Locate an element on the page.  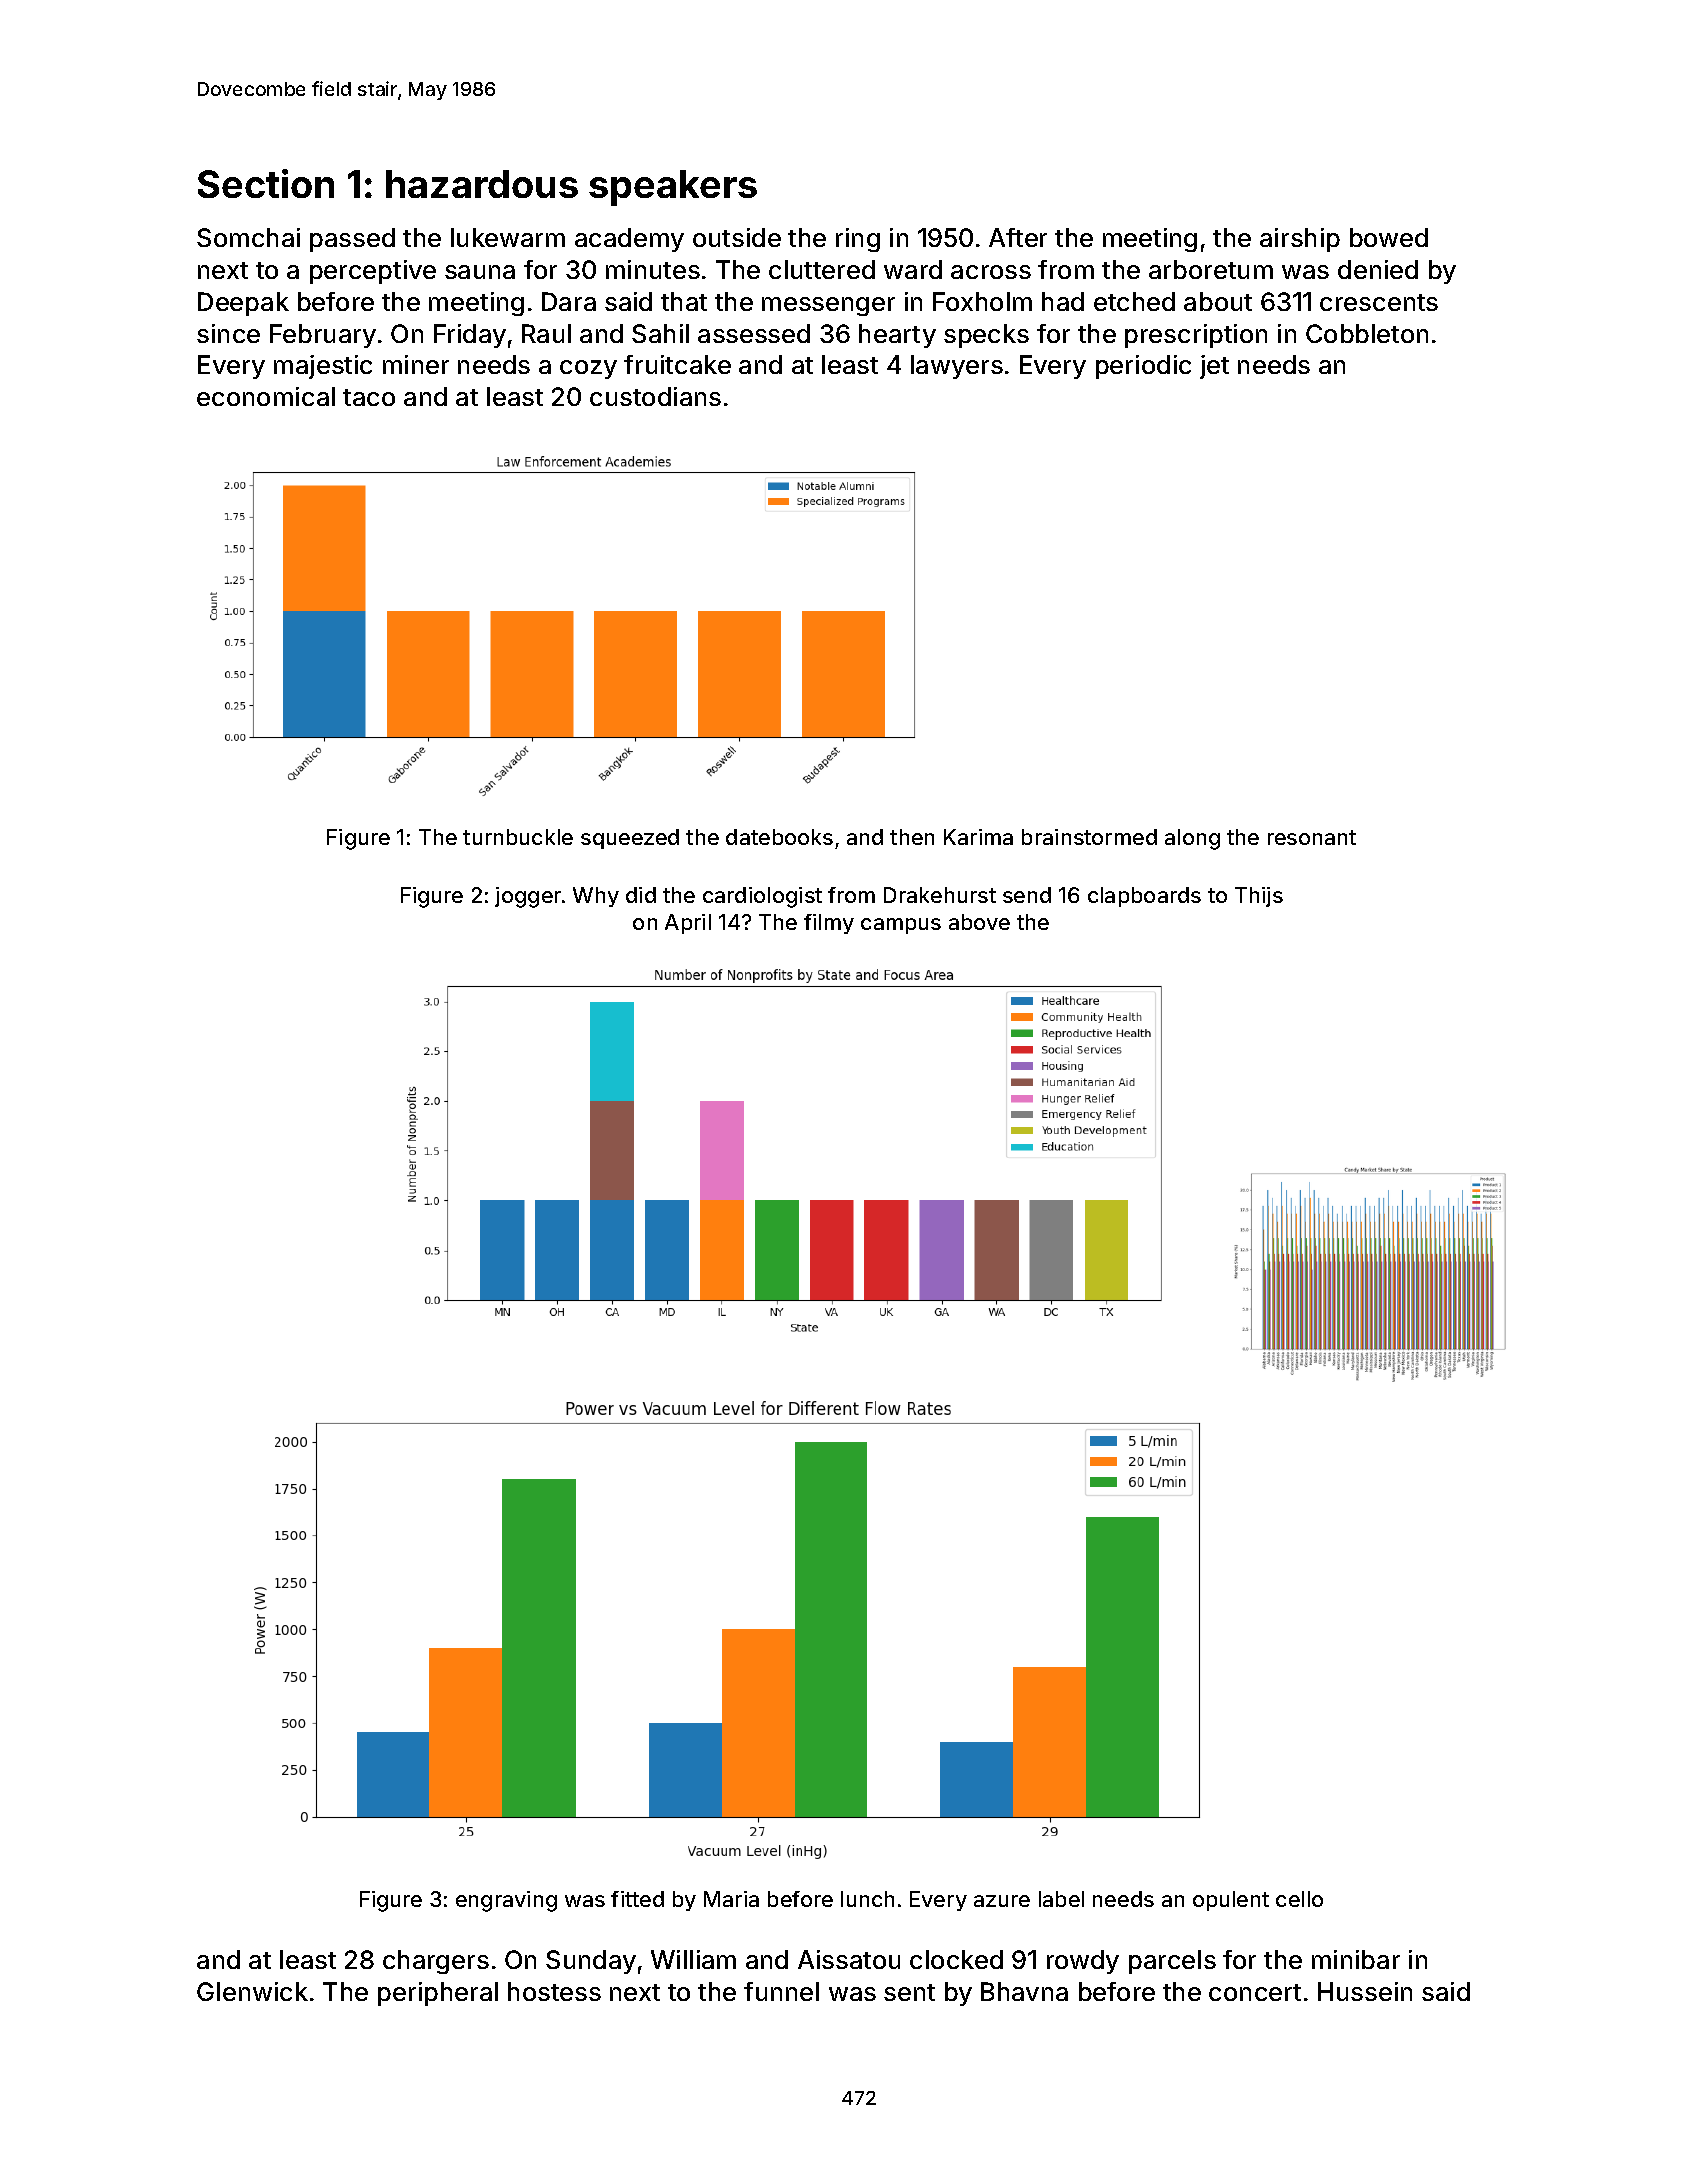
clapboards is located at coordinates (1144, 897).
